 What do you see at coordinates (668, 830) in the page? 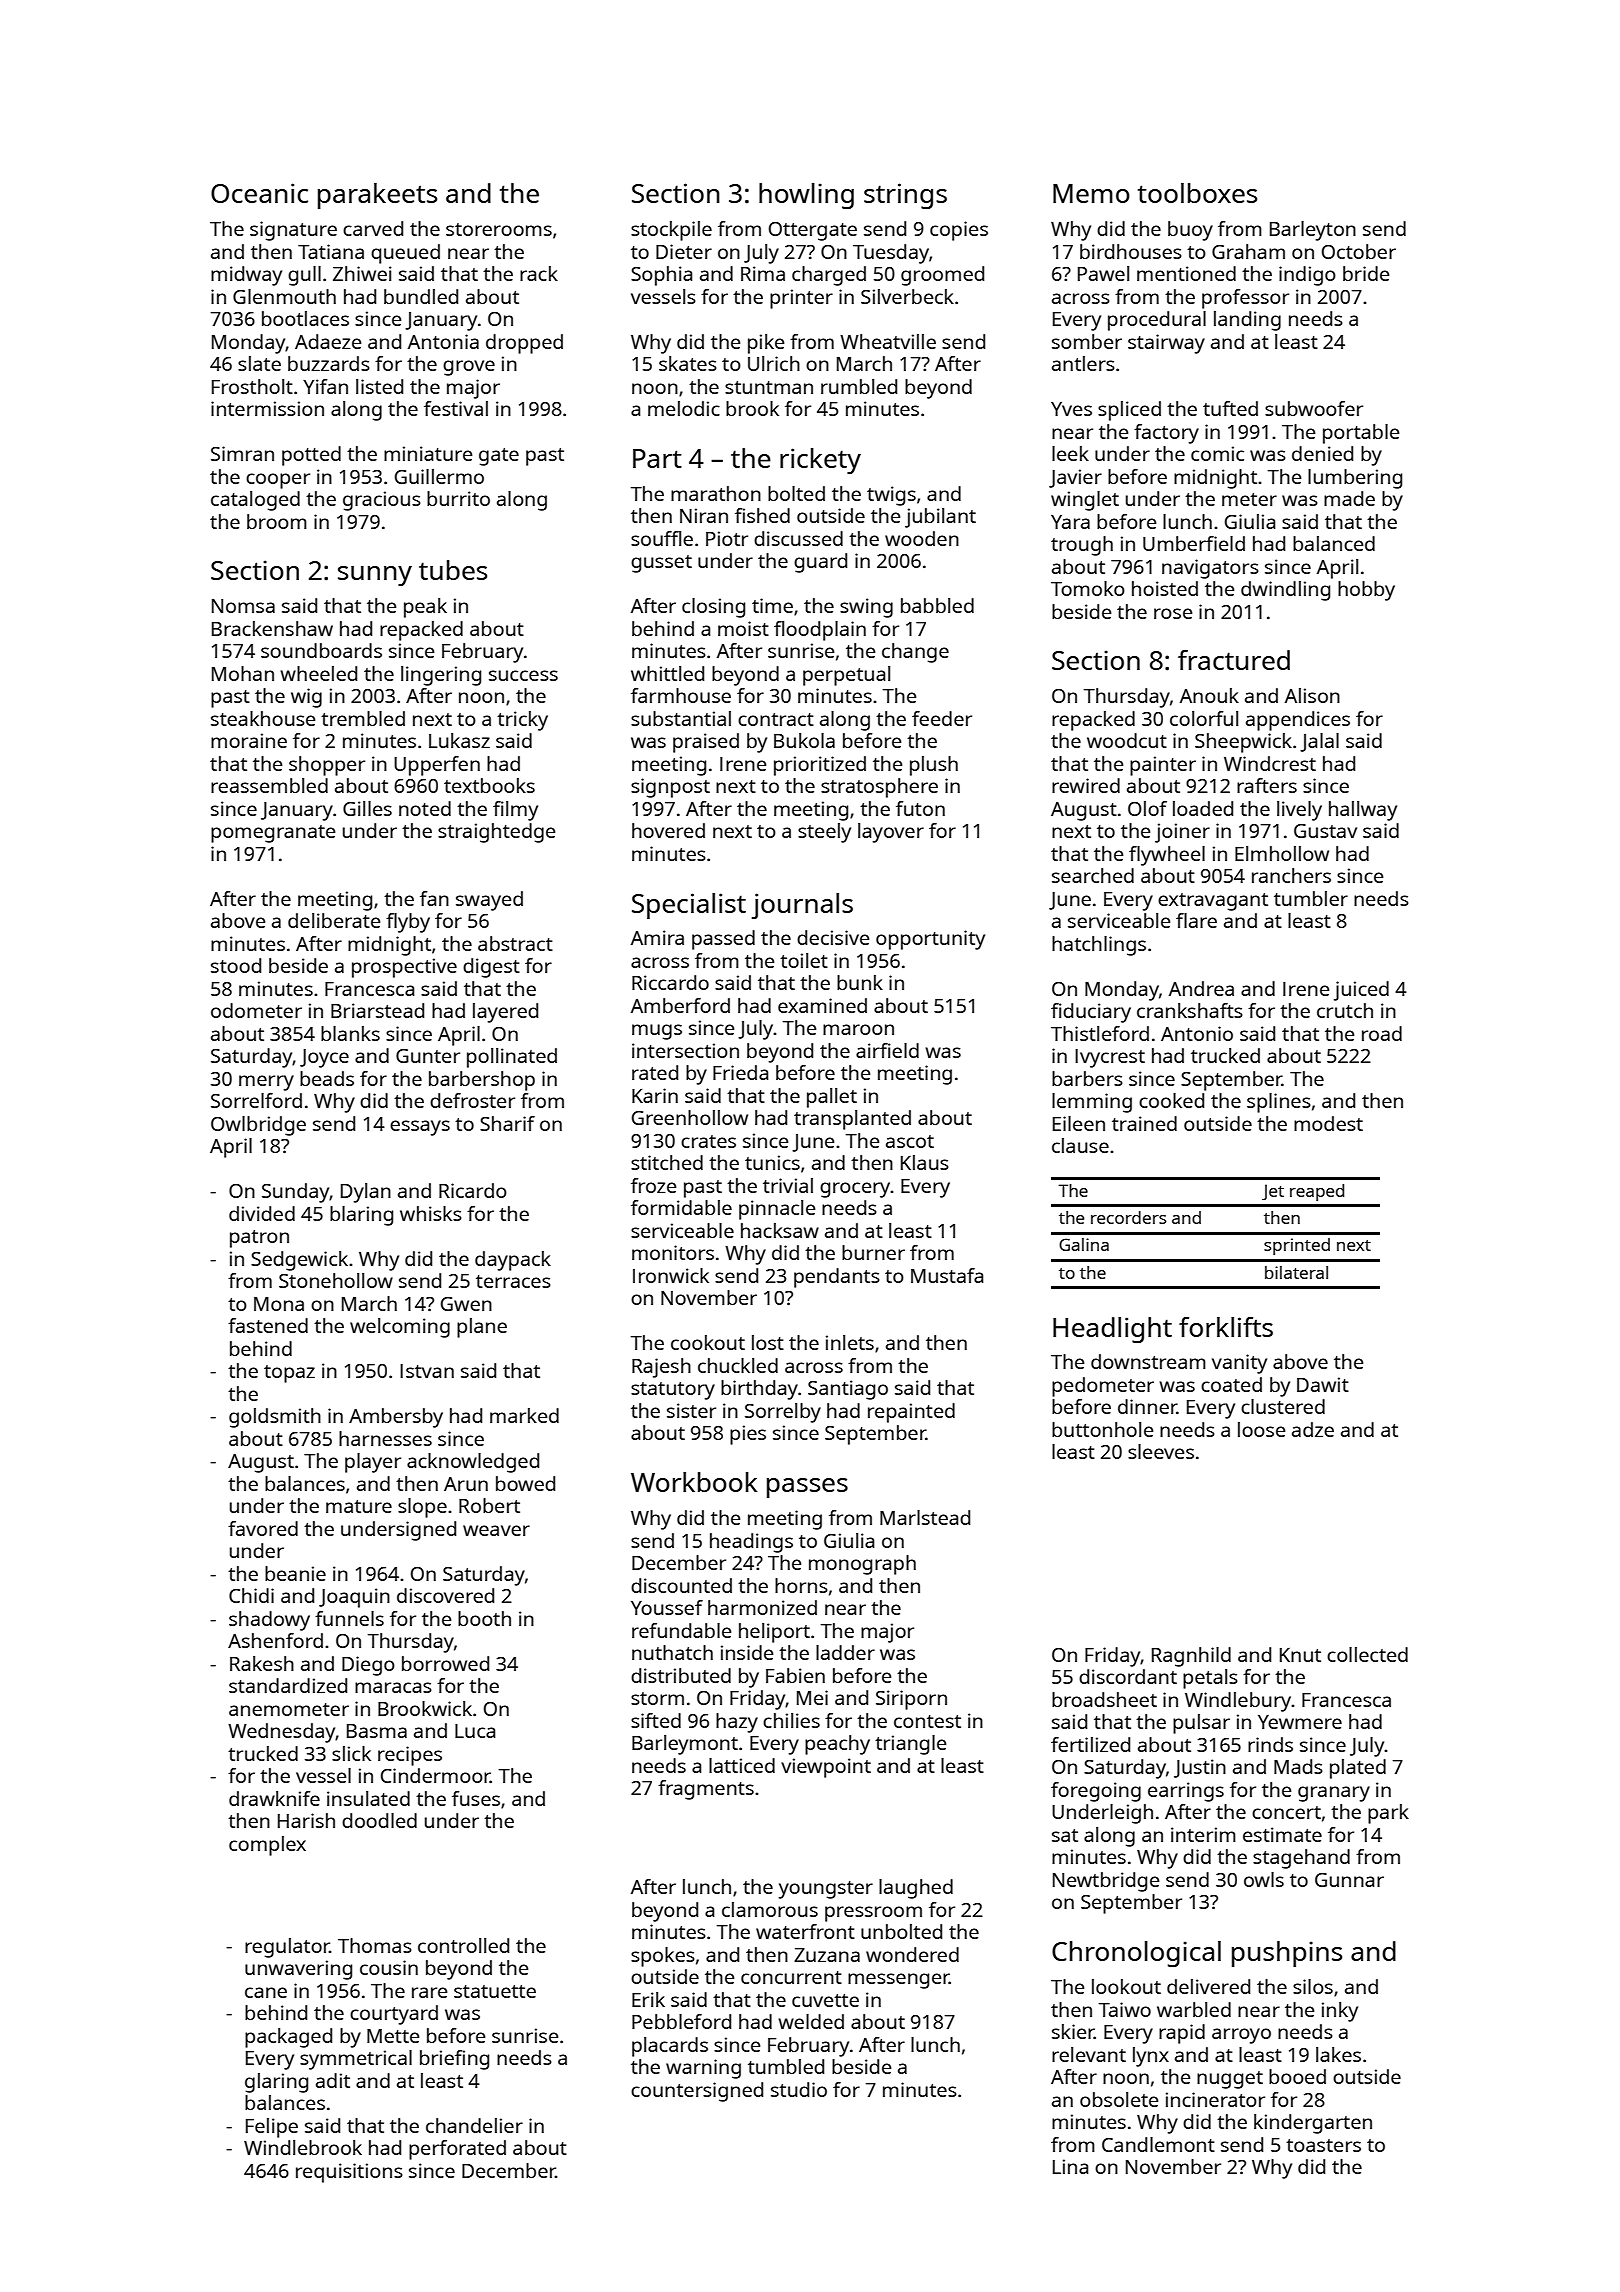
I see `hovered` at bounding box center [668, 830].
